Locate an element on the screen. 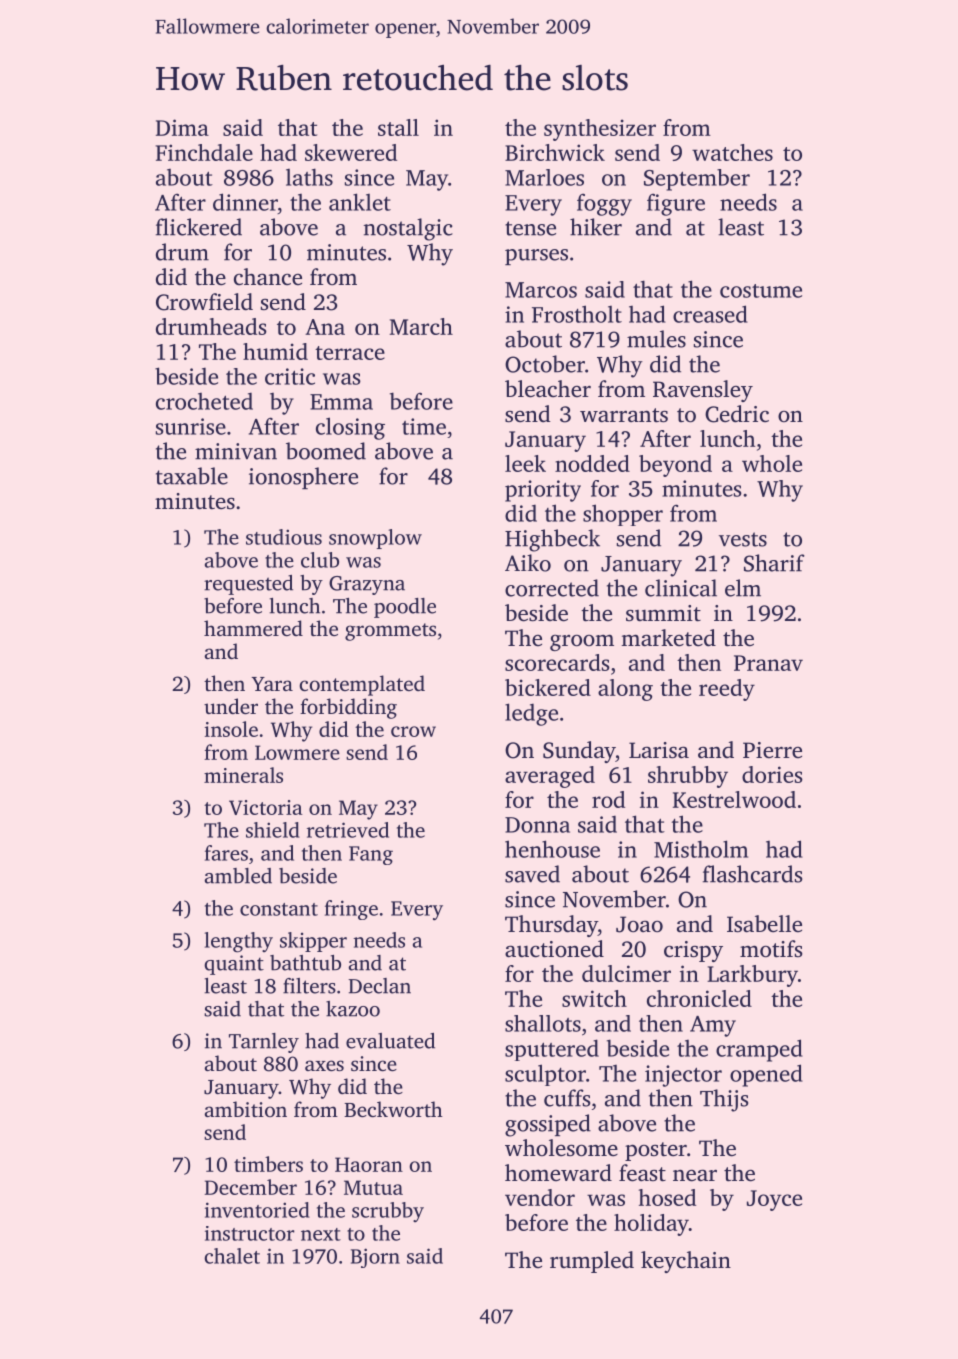 The width and height of the screenshot is (958, 1359). stall is located at coordinates (398, 127).
